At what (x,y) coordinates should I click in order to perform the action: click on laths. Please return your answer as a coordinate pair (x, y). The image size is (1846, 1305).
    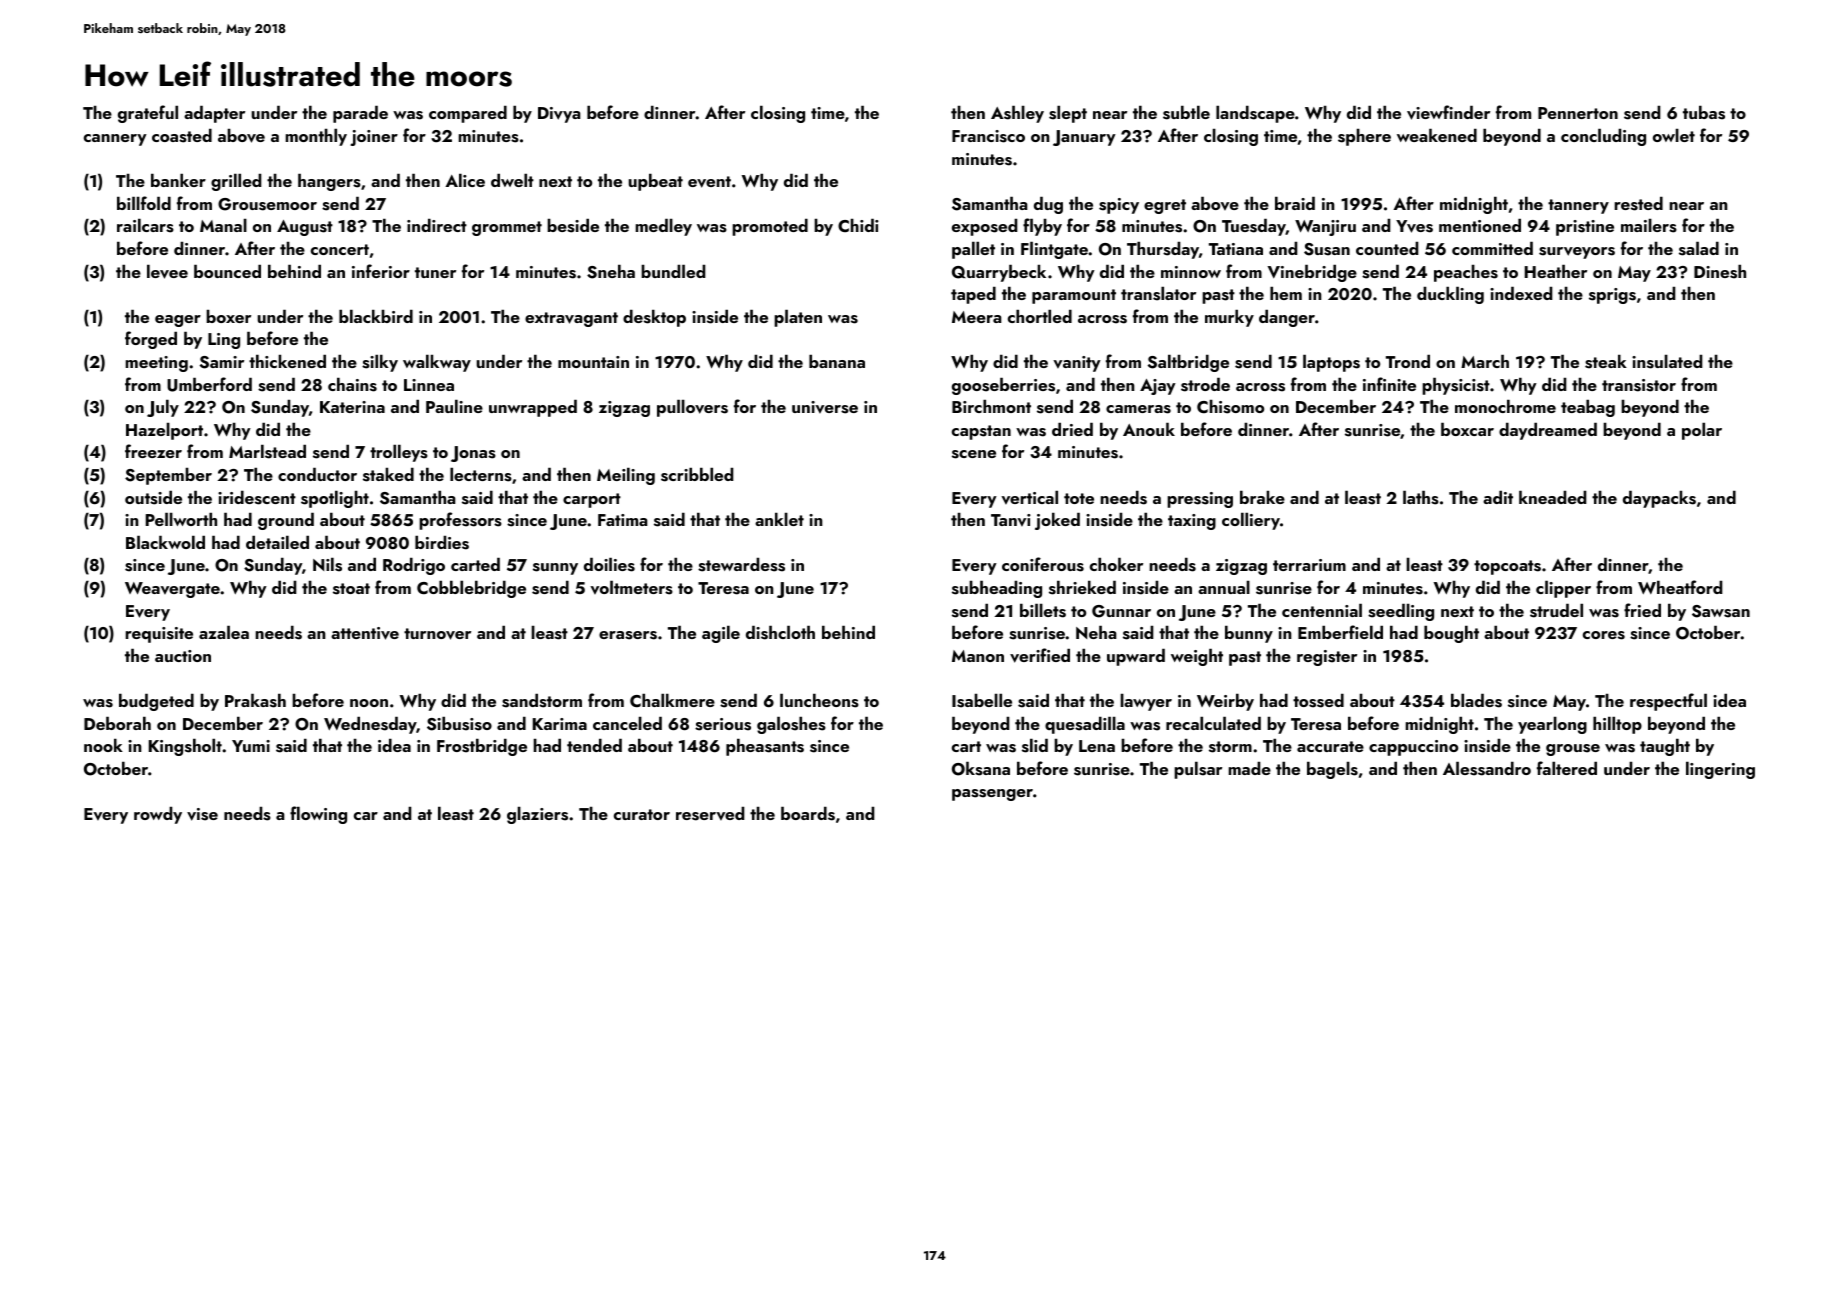
    Looking at the image, I should click on (1421, 497).
